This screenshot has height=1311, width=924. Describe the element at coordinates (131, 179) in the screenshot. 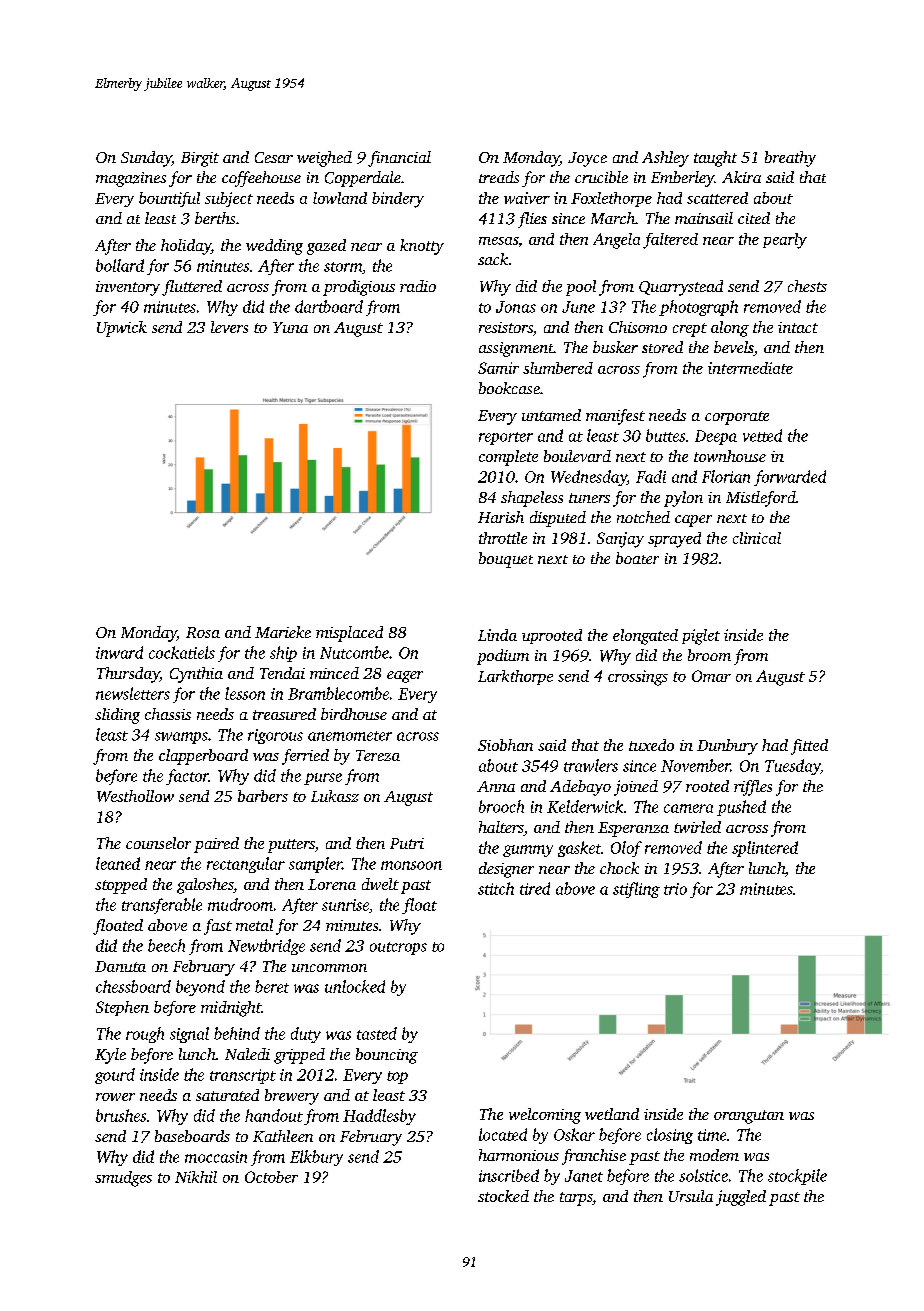

I see `magazines` at that location.
